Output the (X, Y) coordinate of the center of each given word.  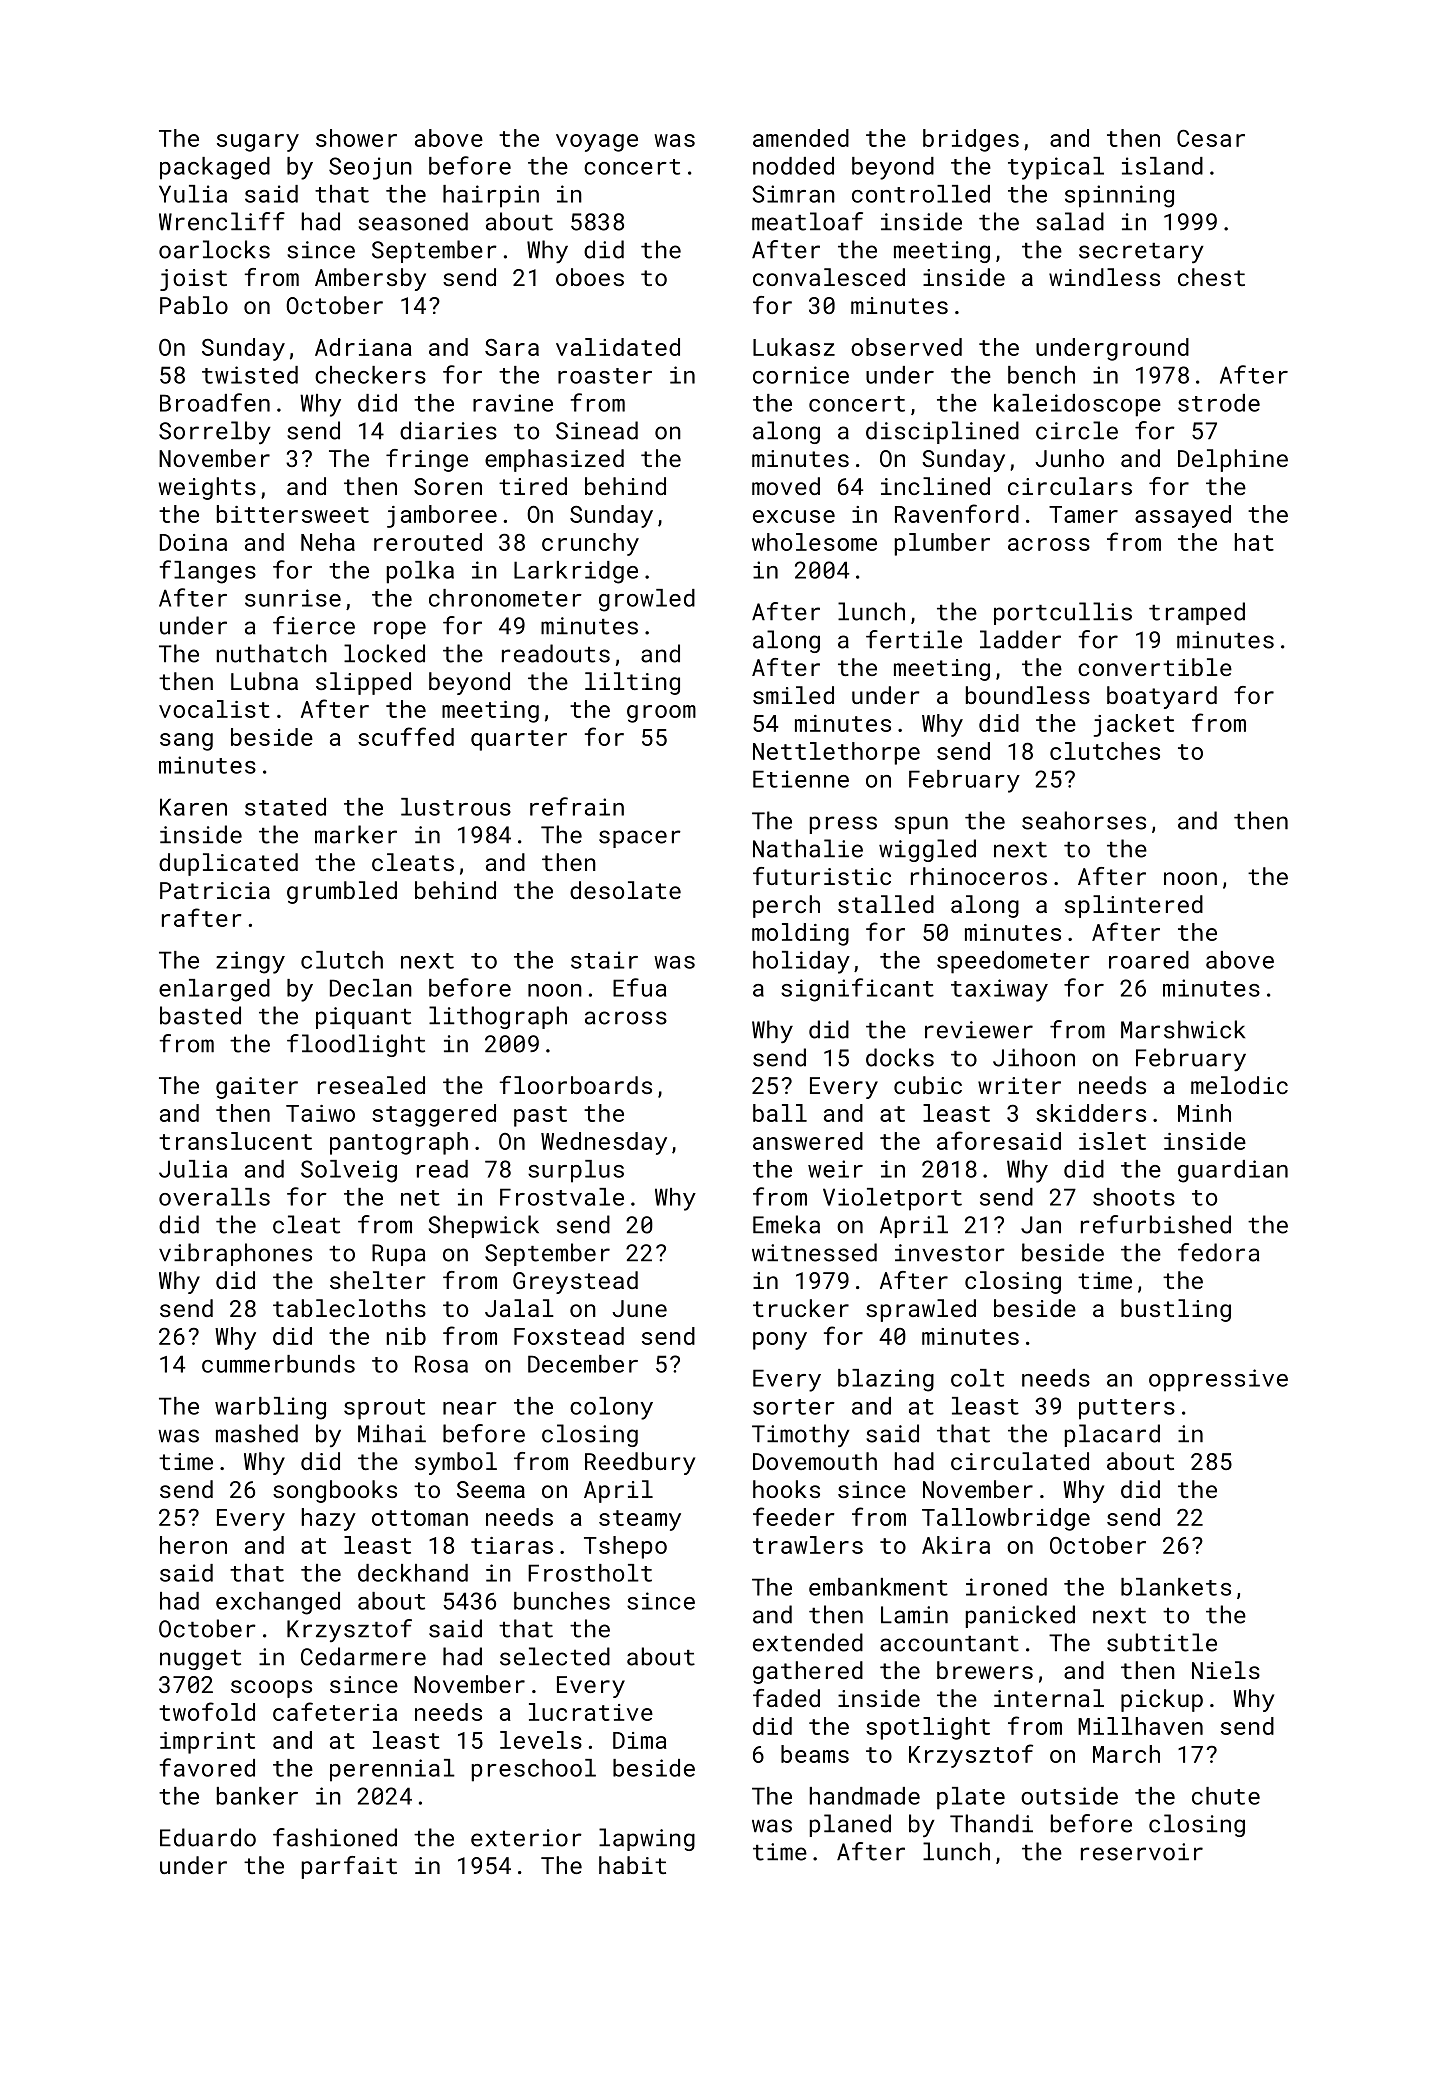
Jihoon (1034, 1057)
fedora (1219, 1252)
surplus (576, 1171)
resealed (371, 1085)
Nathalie (808, 848)
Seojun (370, 168)
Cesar (1211, 138)
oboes (590, 277)
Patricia (215, 890)
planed (850, 1825)
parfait (349, 1867)
